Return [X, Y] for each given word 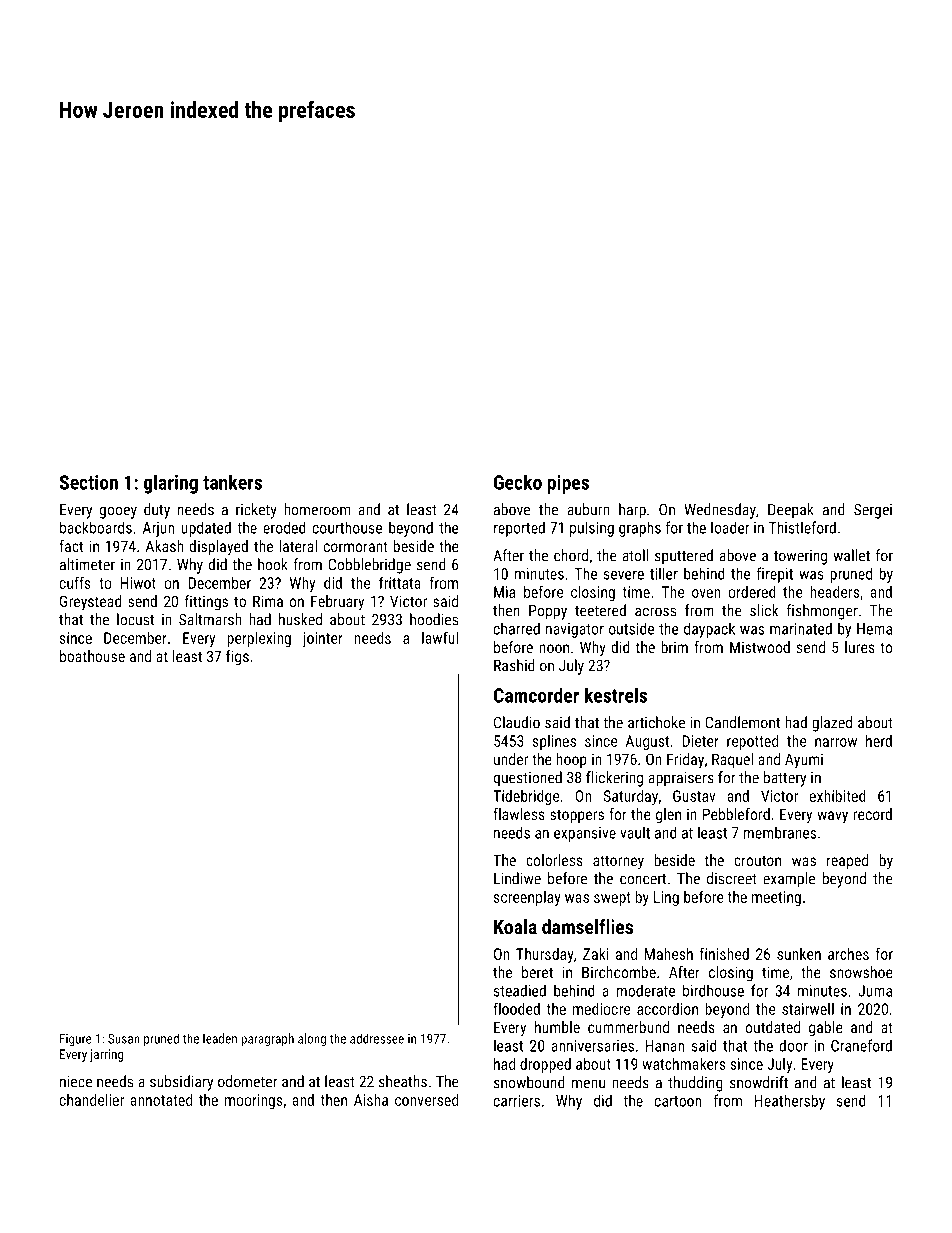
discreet [732, 878]
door [793, 1045]
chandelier [91, 1100]
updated [206, 529]
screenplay [527, 898]
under [511, 759]
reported [519, 529]
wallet [851, 555]
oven [706, 593]
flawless [519, 814]
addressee [377, 1038]
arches [848, 954]
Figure [75, 1040]
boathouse [92, 656]
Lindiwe [517, 878]
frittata [400, 582]
